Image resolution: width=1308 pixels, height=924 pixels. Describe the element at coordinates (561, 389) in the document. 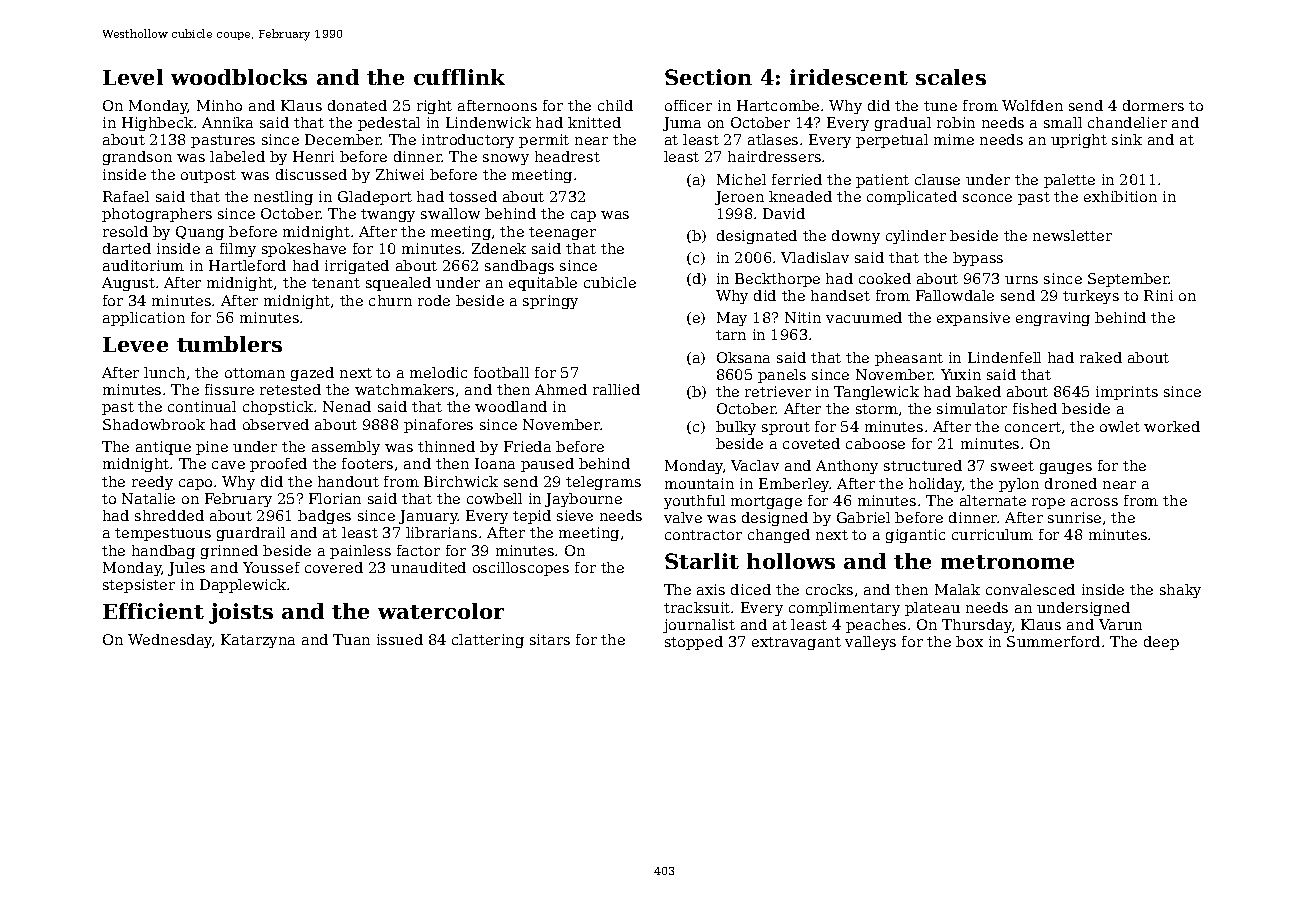

I see `Ahmed` at that location.
